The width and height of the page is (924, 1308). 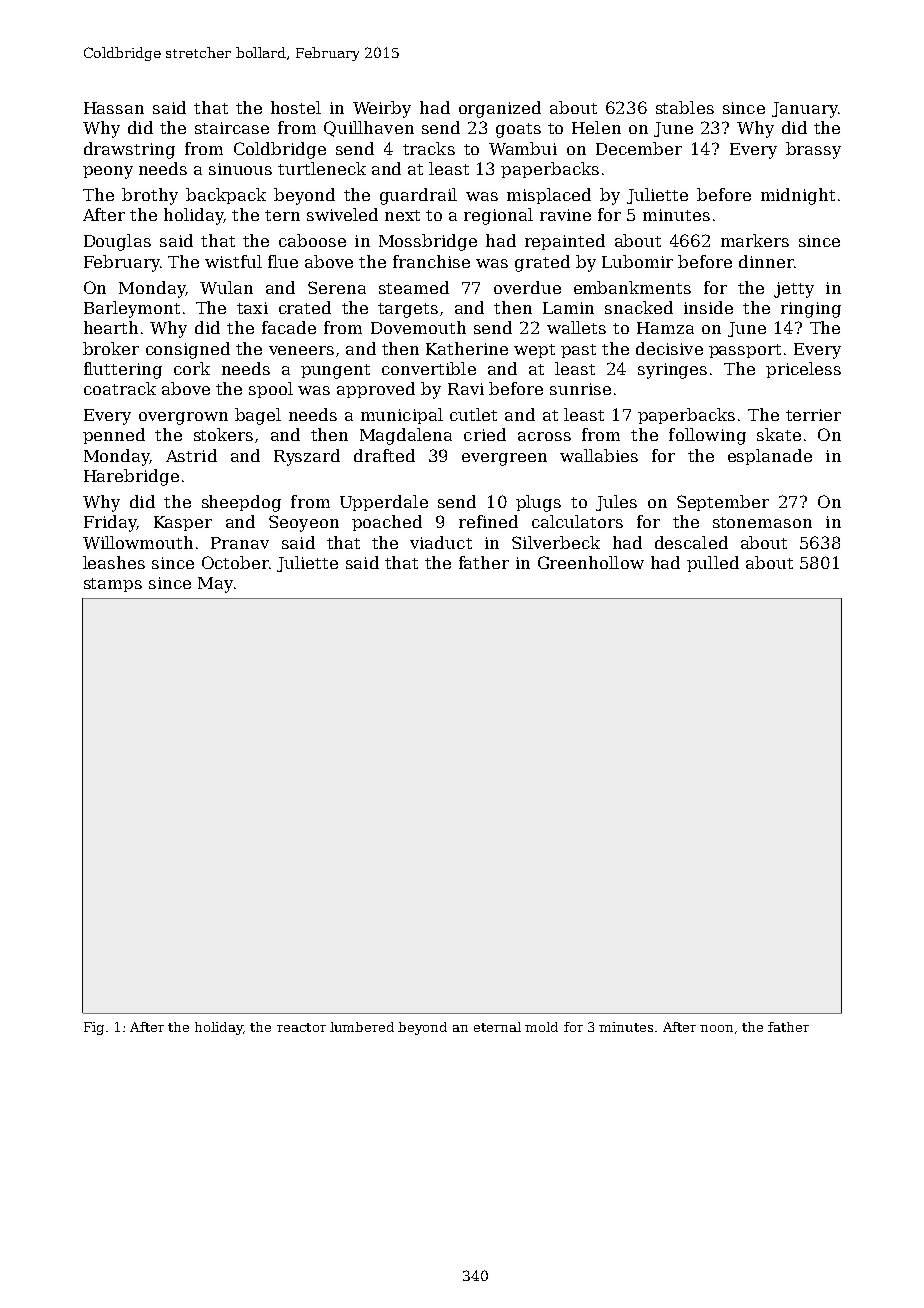 I want to click on reactor, so click(x=301, y=1027).
